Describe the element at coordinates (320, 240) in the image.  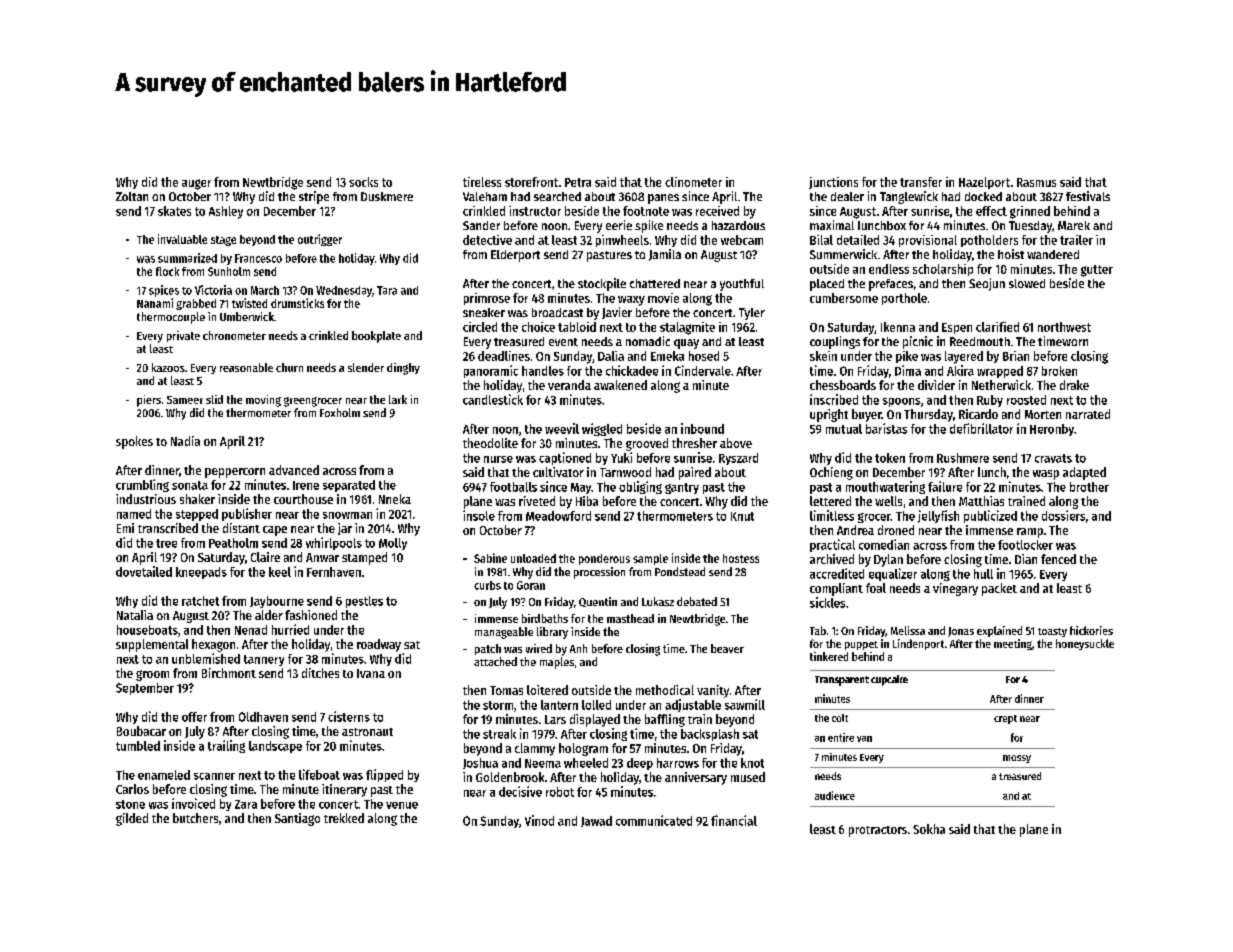
I see `outrigger` at that location.
